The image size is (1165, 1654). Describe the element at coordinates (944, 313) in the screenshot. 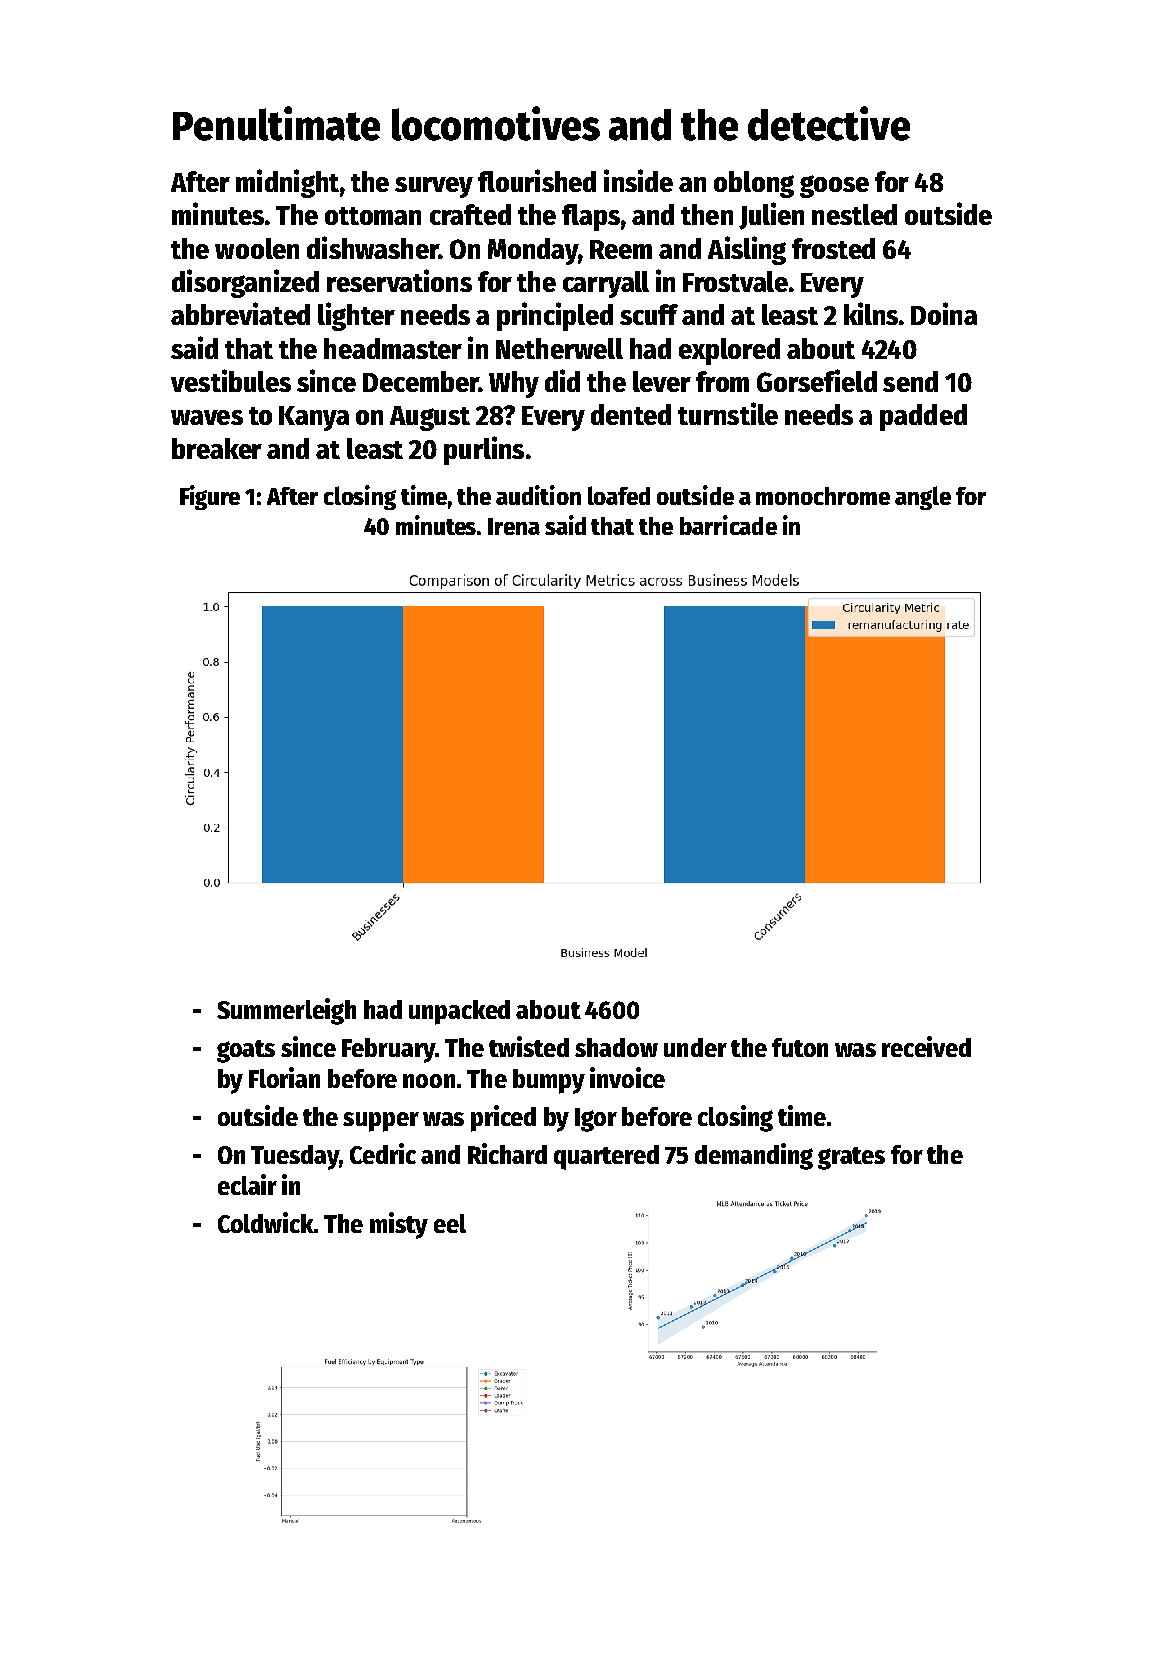

I see `Doina` at that location.
